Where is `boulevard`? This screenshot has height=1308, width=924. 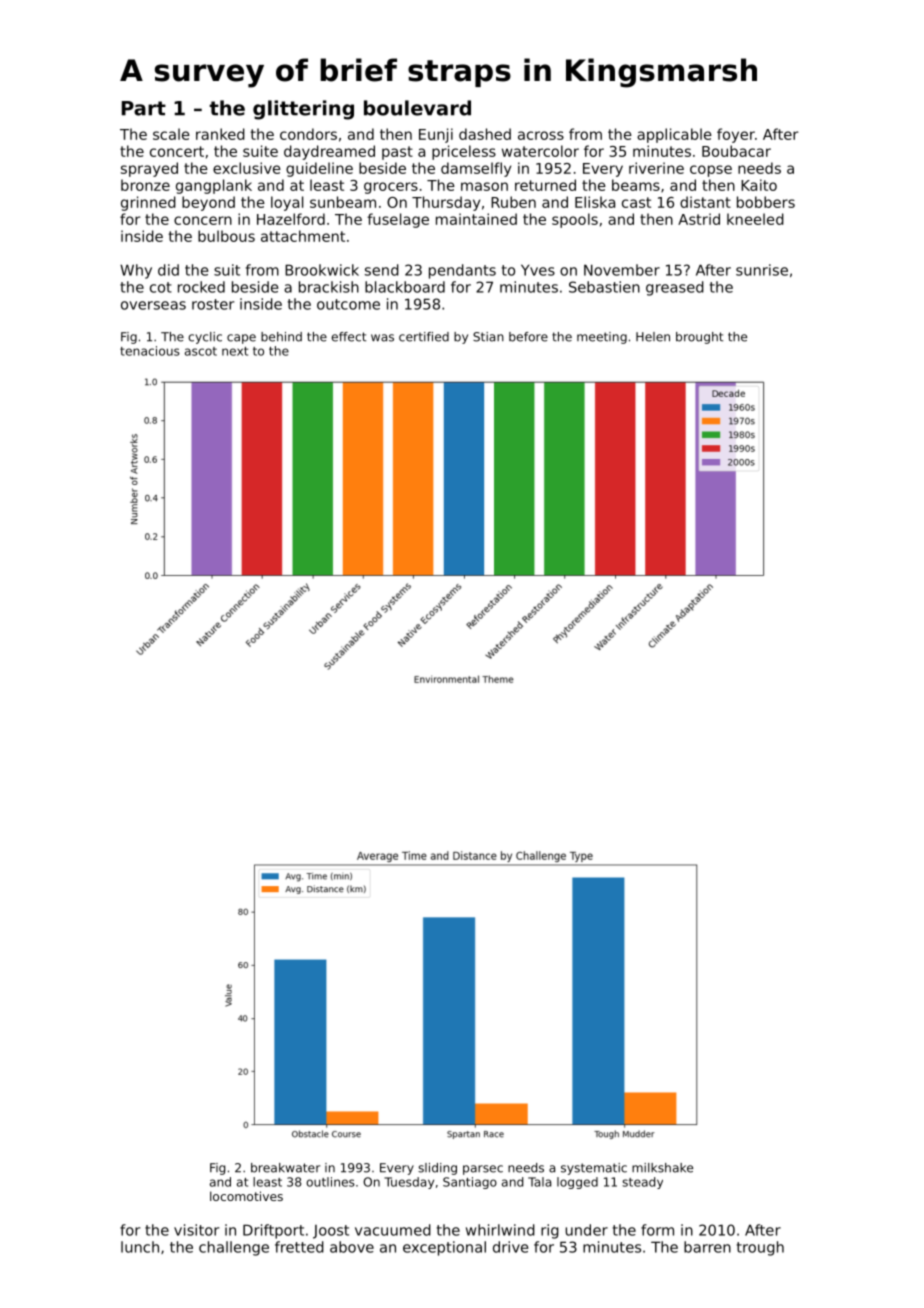 boulevard is located at coordinates (417, 108).
